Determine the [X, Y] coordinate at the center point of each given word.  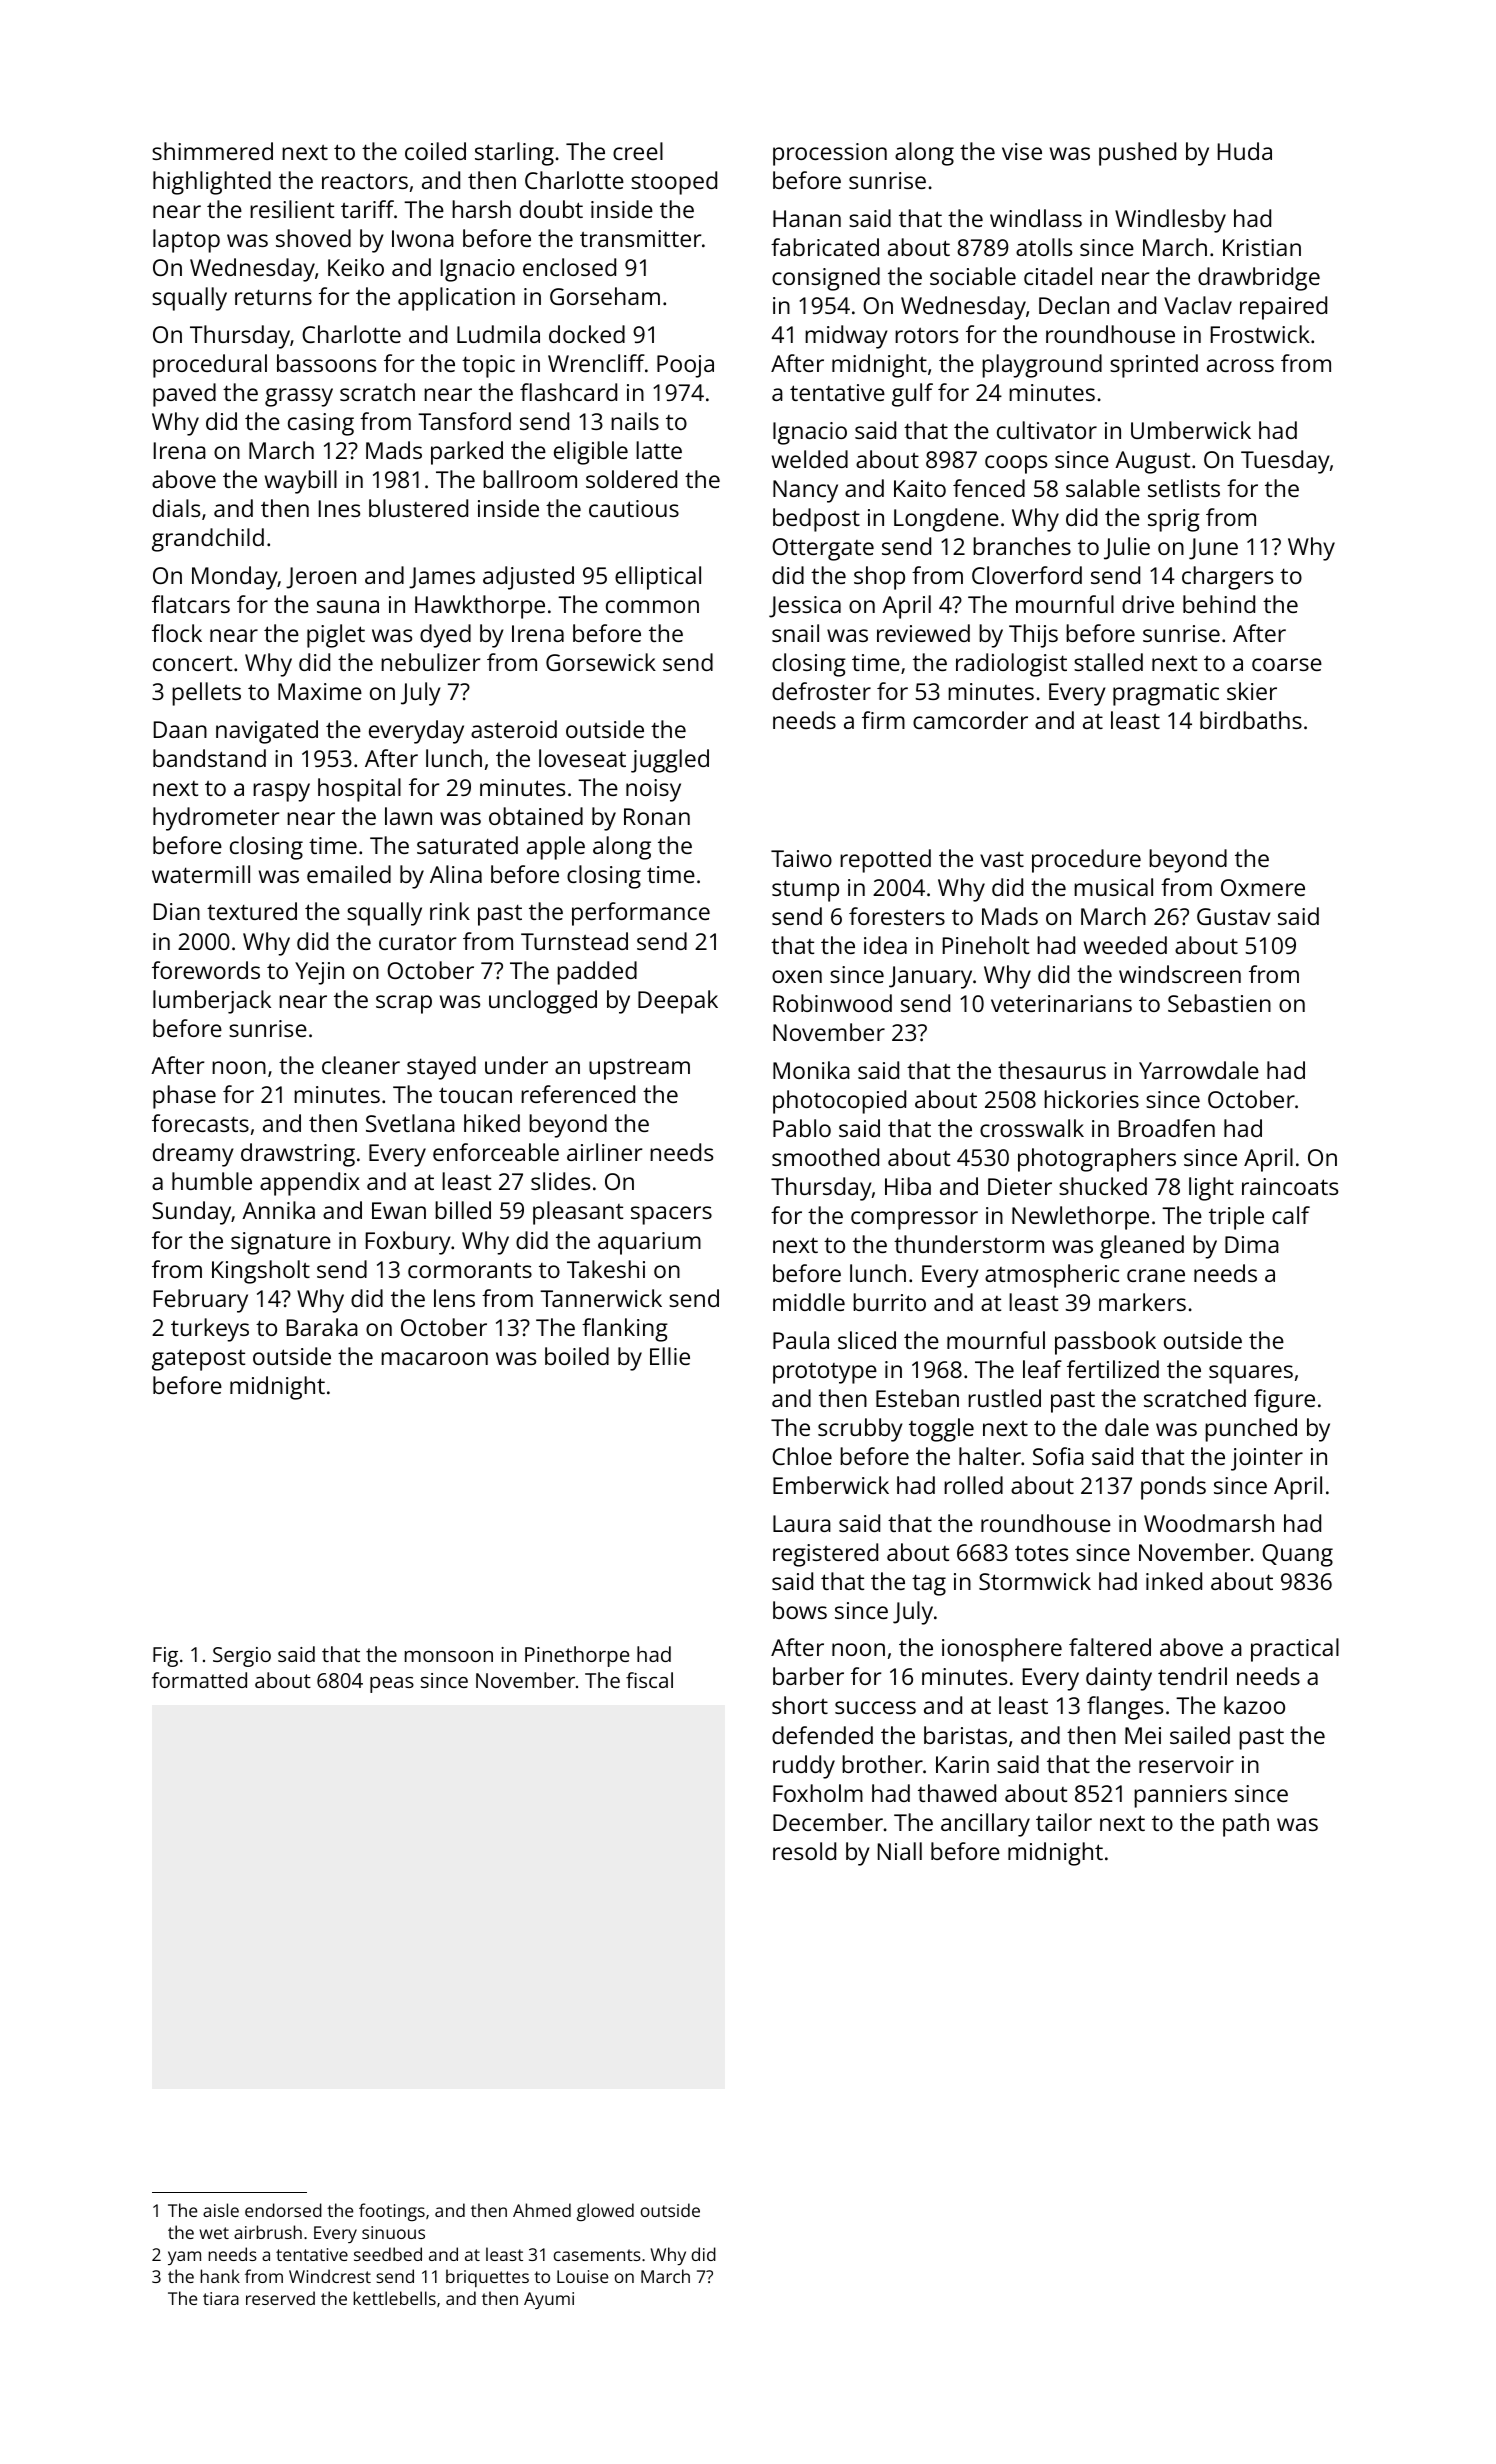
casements [597, 2255]
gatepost [198, 1360]
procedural [210, 366]
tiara [221, 2298]
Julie [1127, 548]
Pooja [685, 366]
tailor [1064, 1822]
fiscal [649, 1680]
